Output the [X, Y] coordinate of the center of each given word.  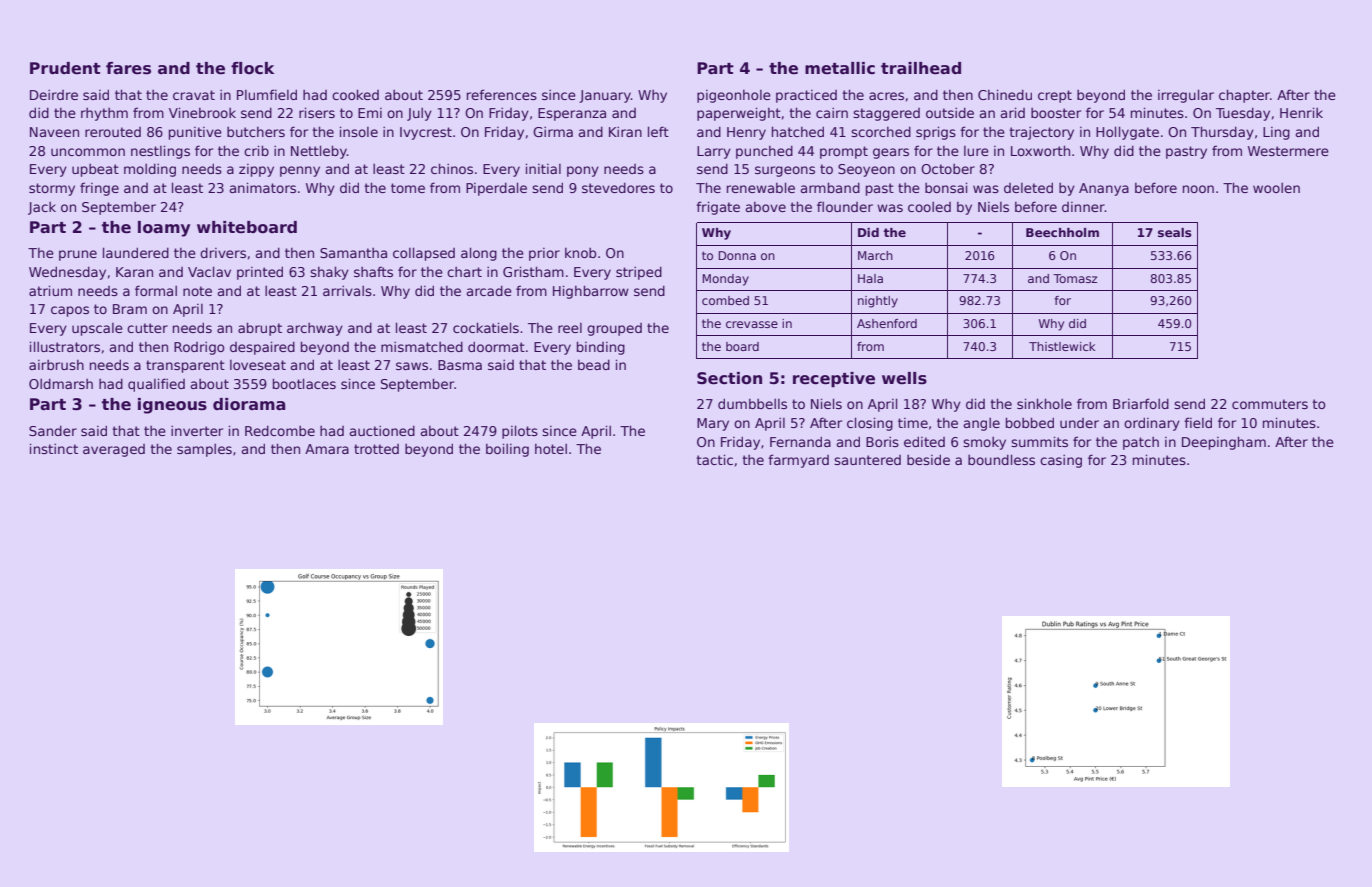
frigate [718, 208]
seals [1175, 232]
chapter [1244, 96]
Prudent [65, 68]
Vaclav [209, 271]
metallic [840, 68]
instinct [54, 448]
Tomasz [1075, 278]
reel [570, 328]
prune [78, 255]
